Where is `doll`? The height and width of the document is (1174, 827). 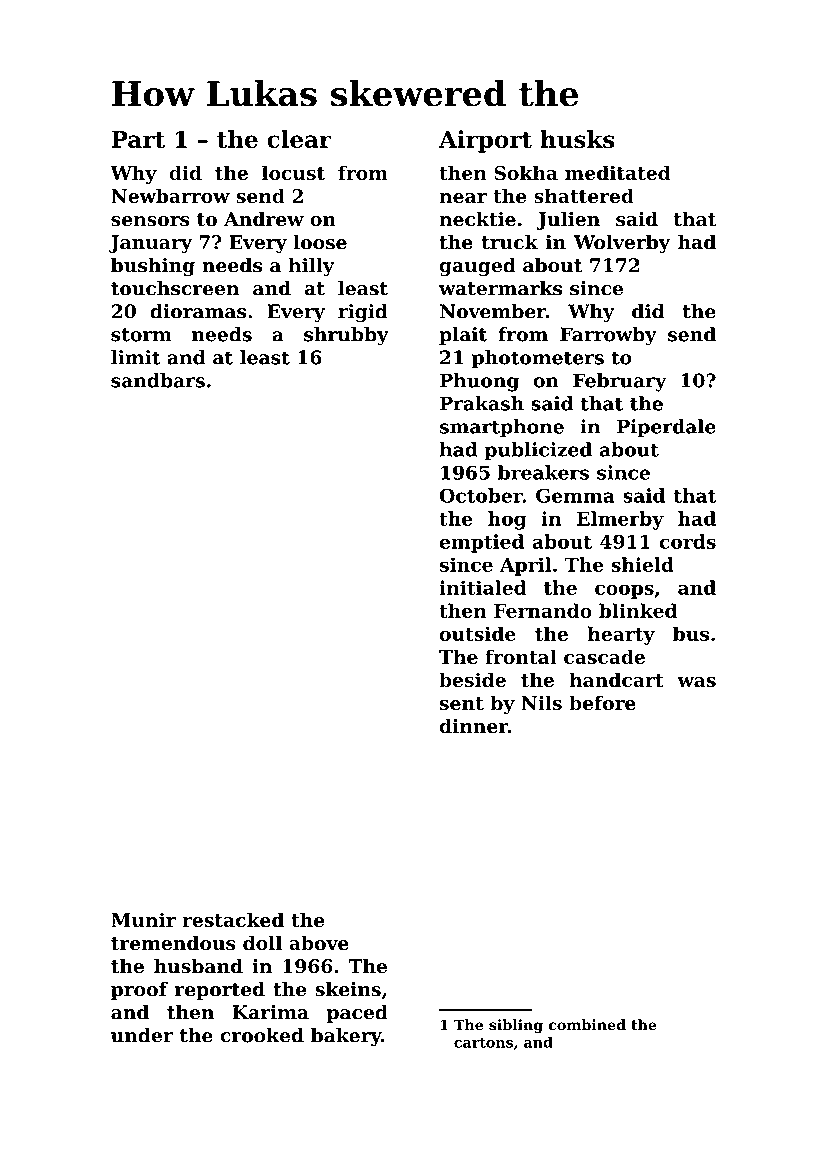
doll is located at coordinates (262, 943).
